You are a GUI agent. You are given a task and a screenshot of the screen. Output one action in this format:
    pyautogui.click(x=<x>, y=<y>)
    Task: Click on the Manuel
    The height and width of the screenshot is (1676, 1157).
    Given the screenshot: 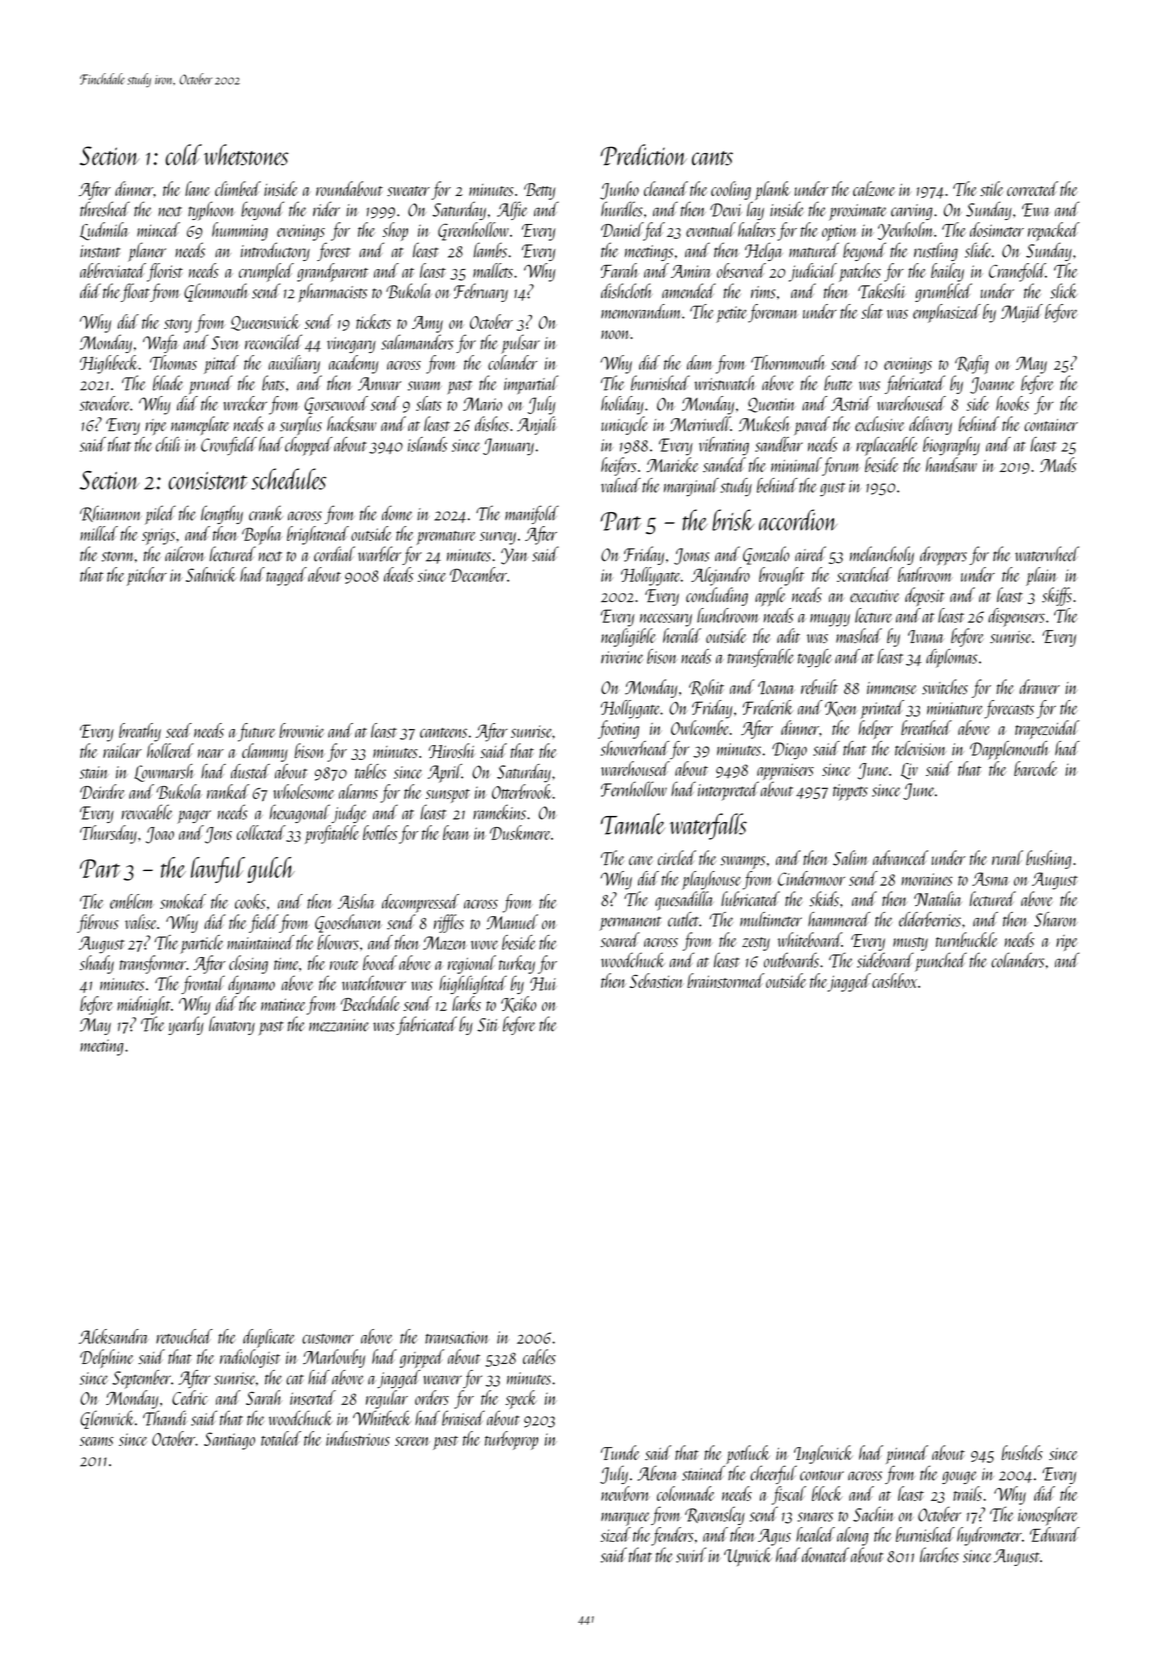 What is the action you would take?
    pyautogui.click(x=512, y=922)
